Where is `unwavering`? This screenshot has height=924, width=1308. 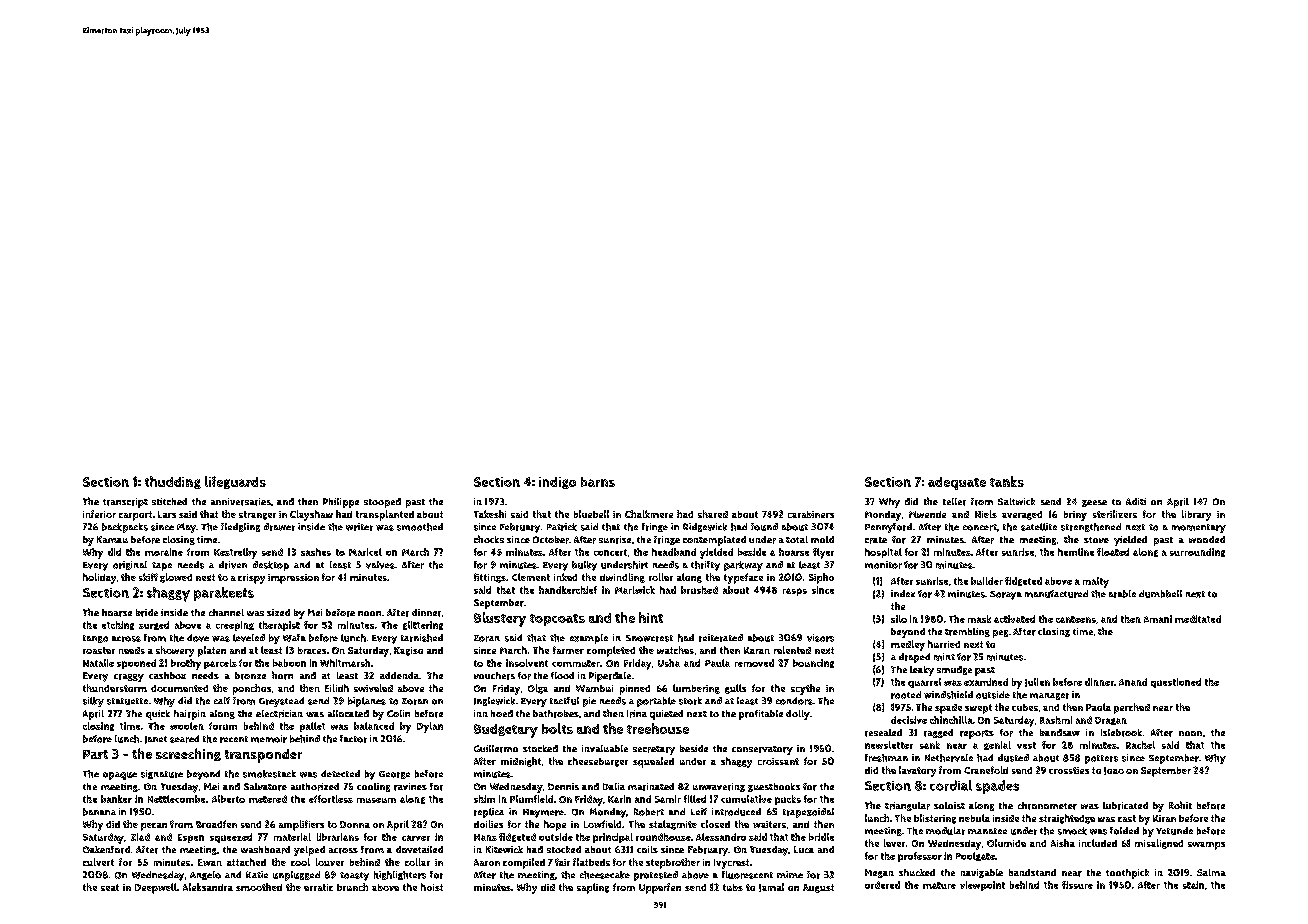 unwavering is located at coordinates (719, 787).
